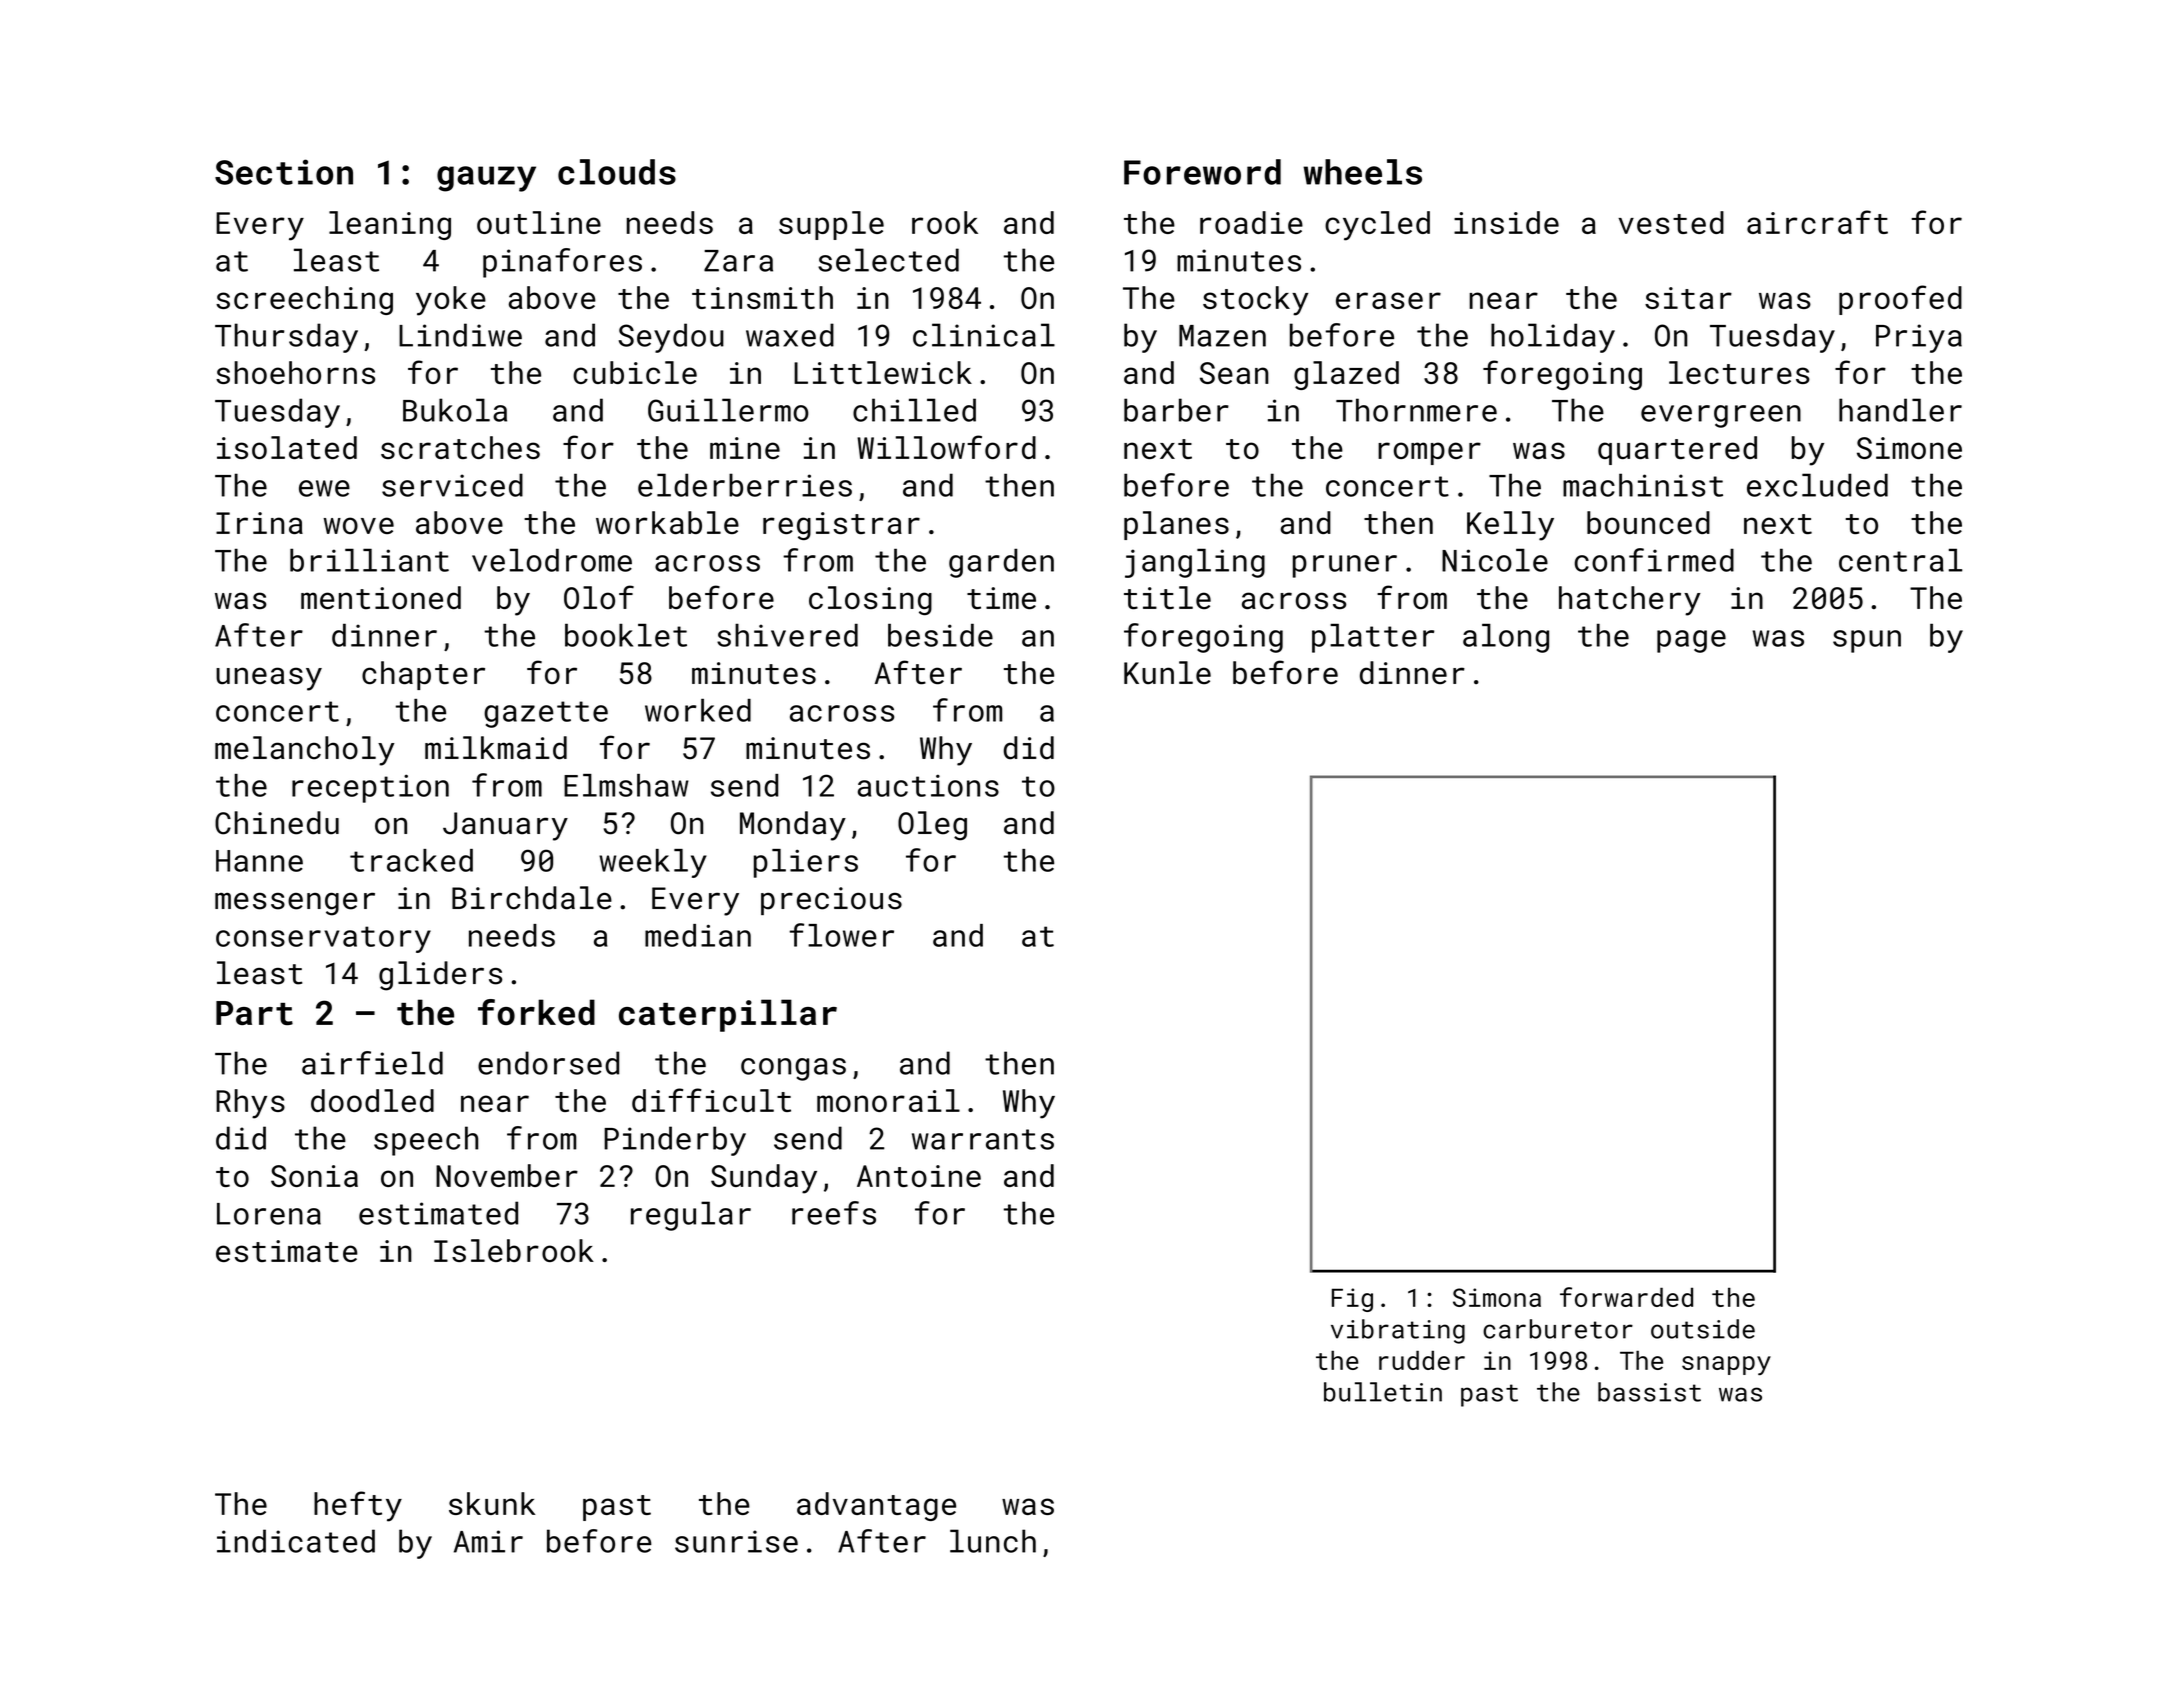  I want to click on Sunday, so click(764, 1179).
